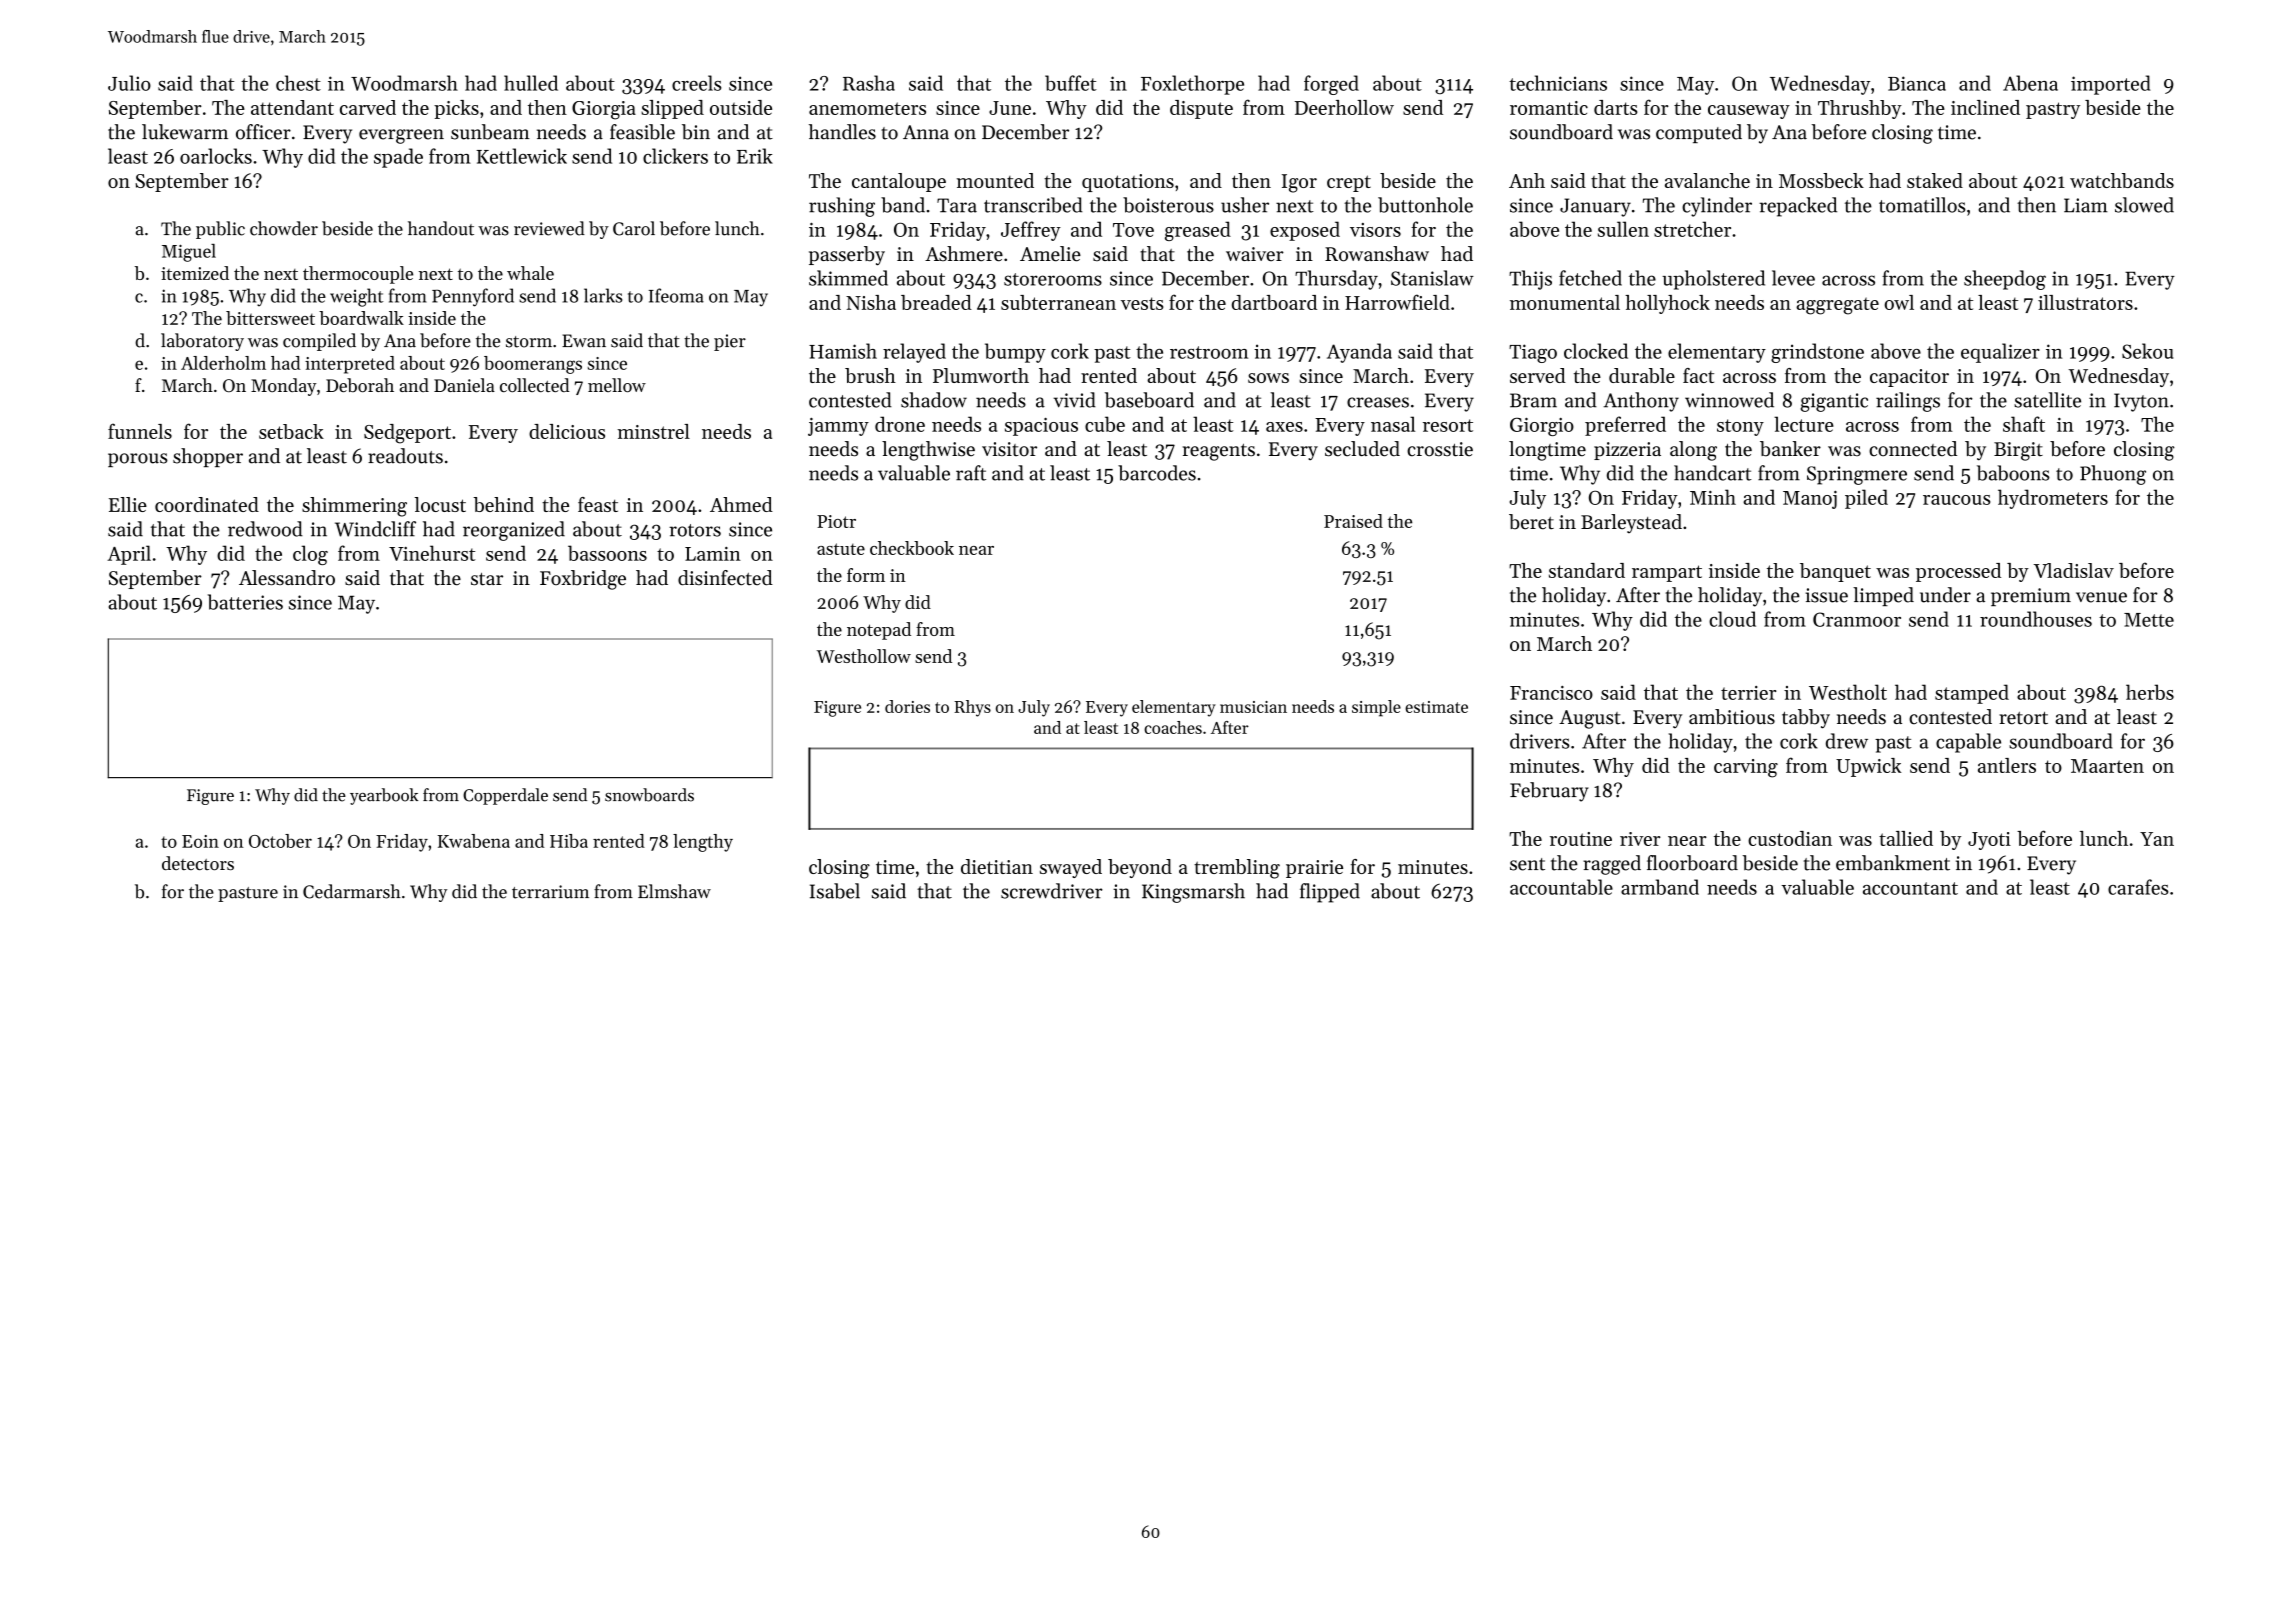  Describe the element at coordinates (384, 796) in the image. I see `yearbook` at that location.
